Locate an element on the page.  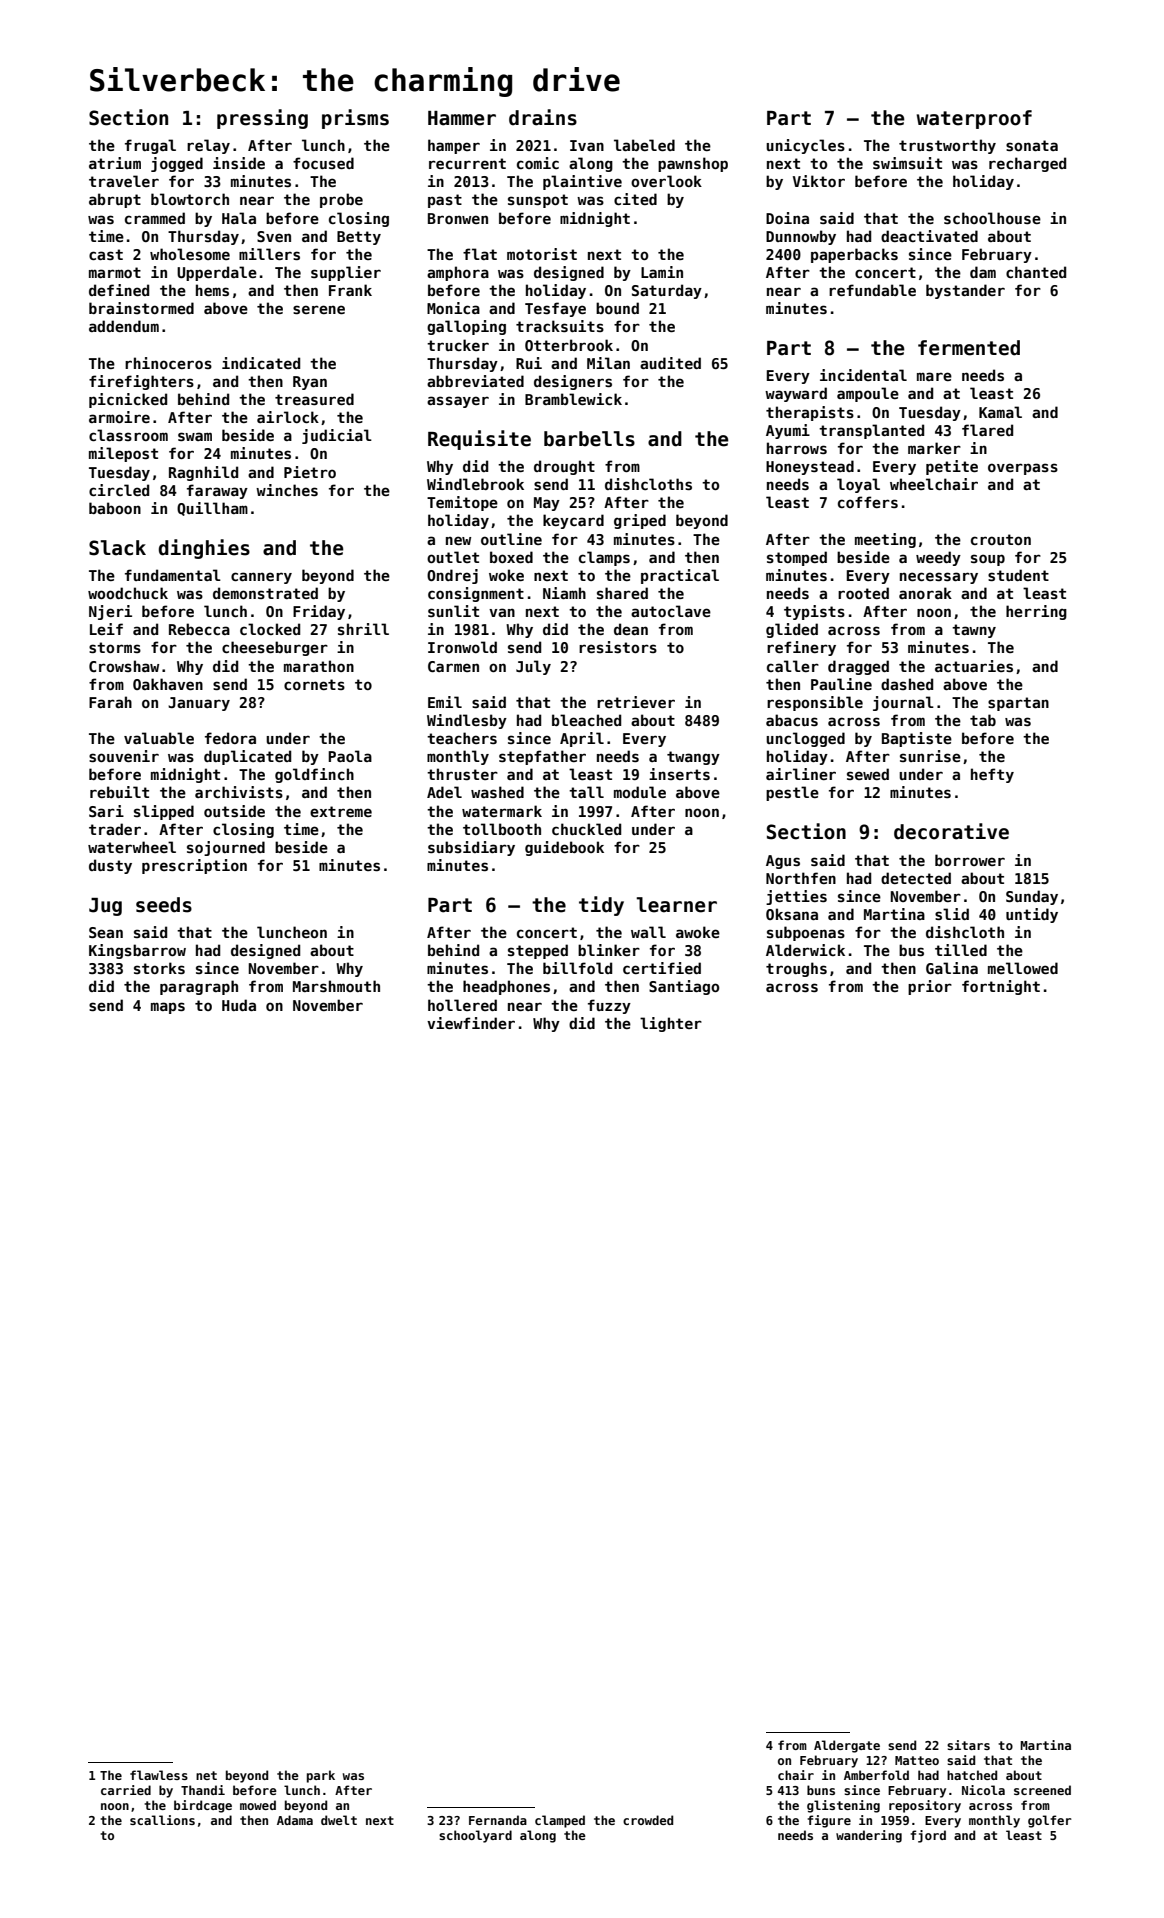
souvenir is located at coordinates (124, 756).
